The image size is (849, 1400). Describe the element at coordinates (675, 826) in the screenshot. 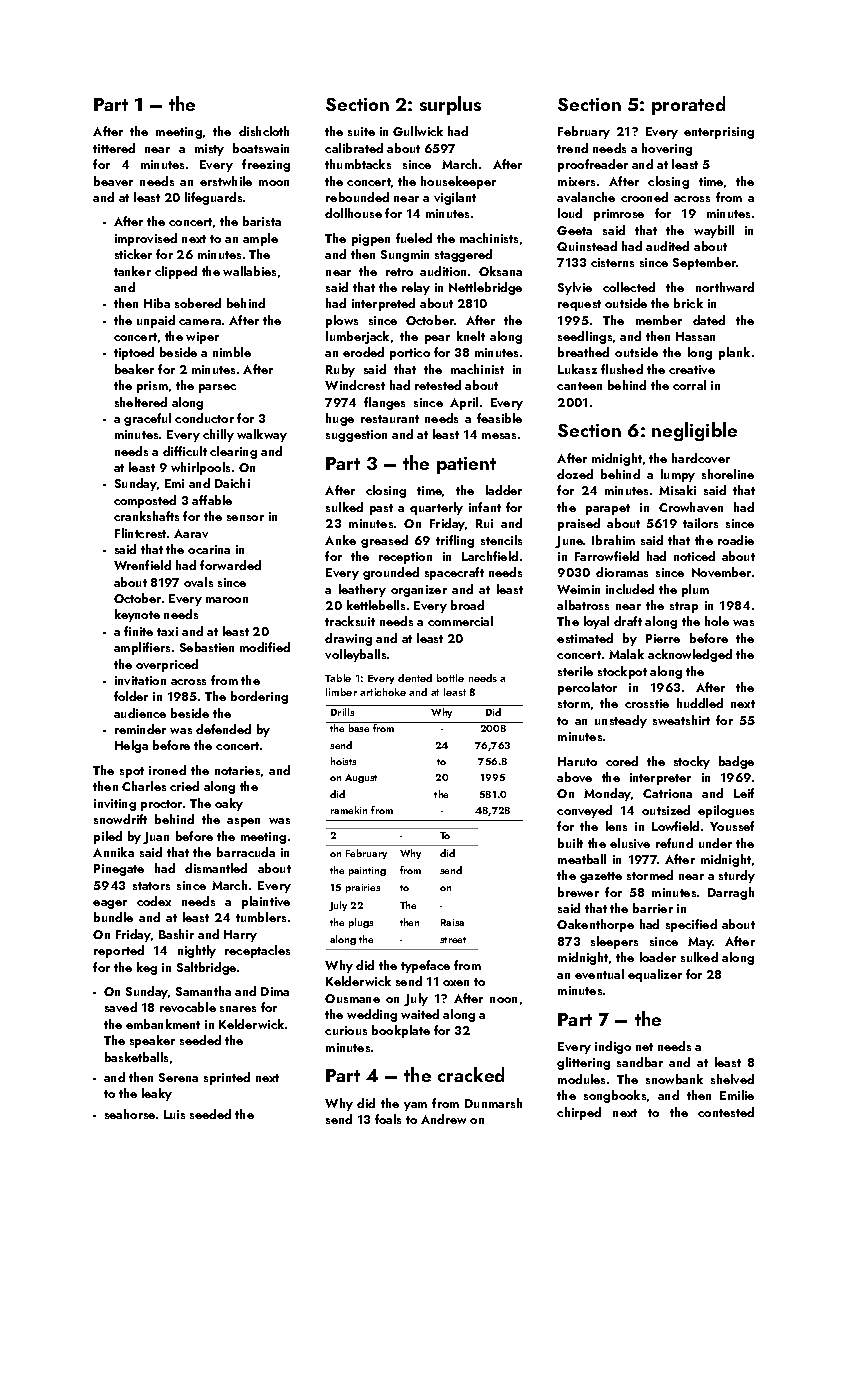

I see `Lowfield` at that location.
